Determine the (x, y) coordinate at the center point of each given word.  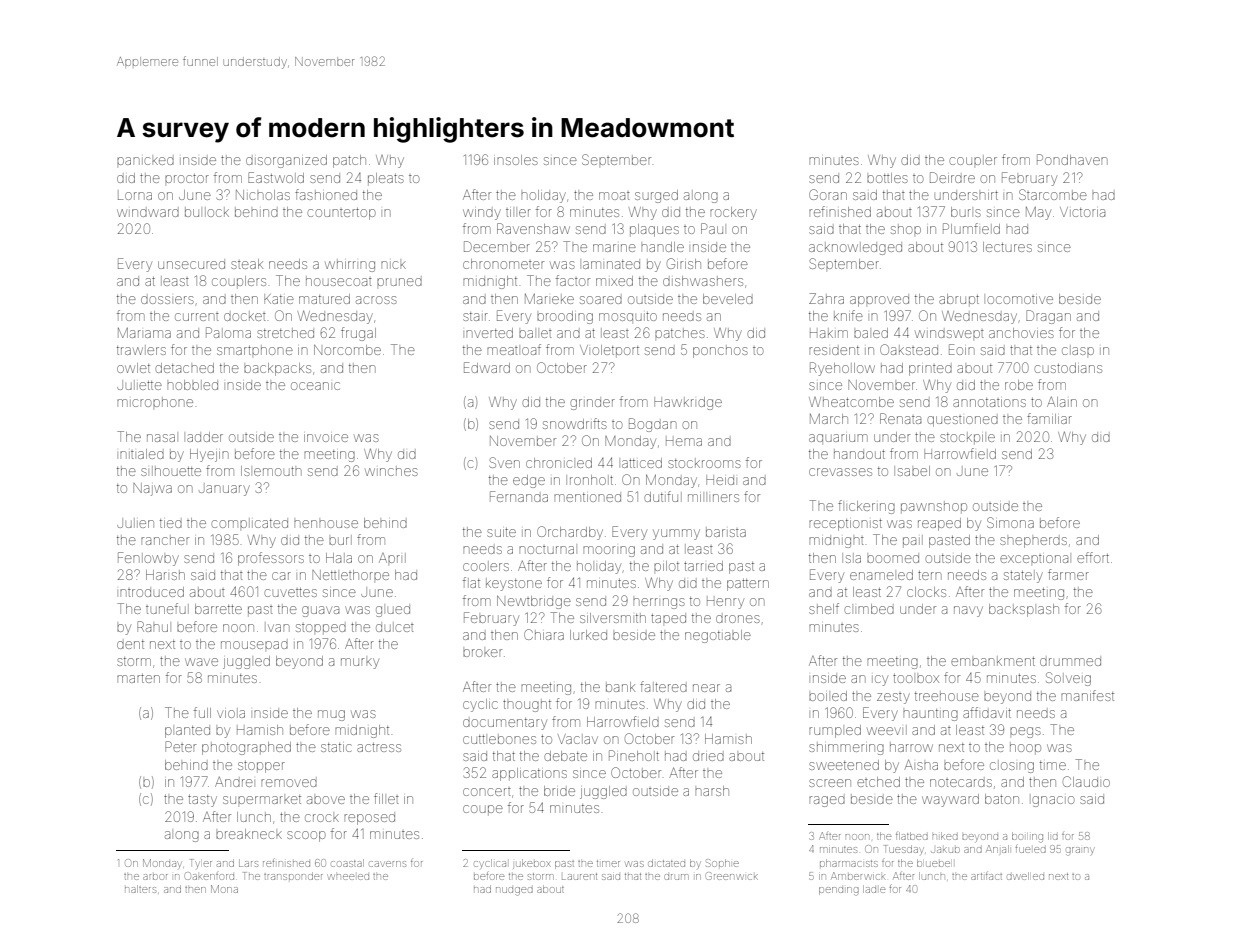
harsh (712, 791)
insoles (516, 160)
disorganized (286, 161)
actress (379, 747)
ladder (205, 437)
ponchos (720, 351)
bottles (887, 178)
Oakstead (909, 349)
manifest (1087, 695)
